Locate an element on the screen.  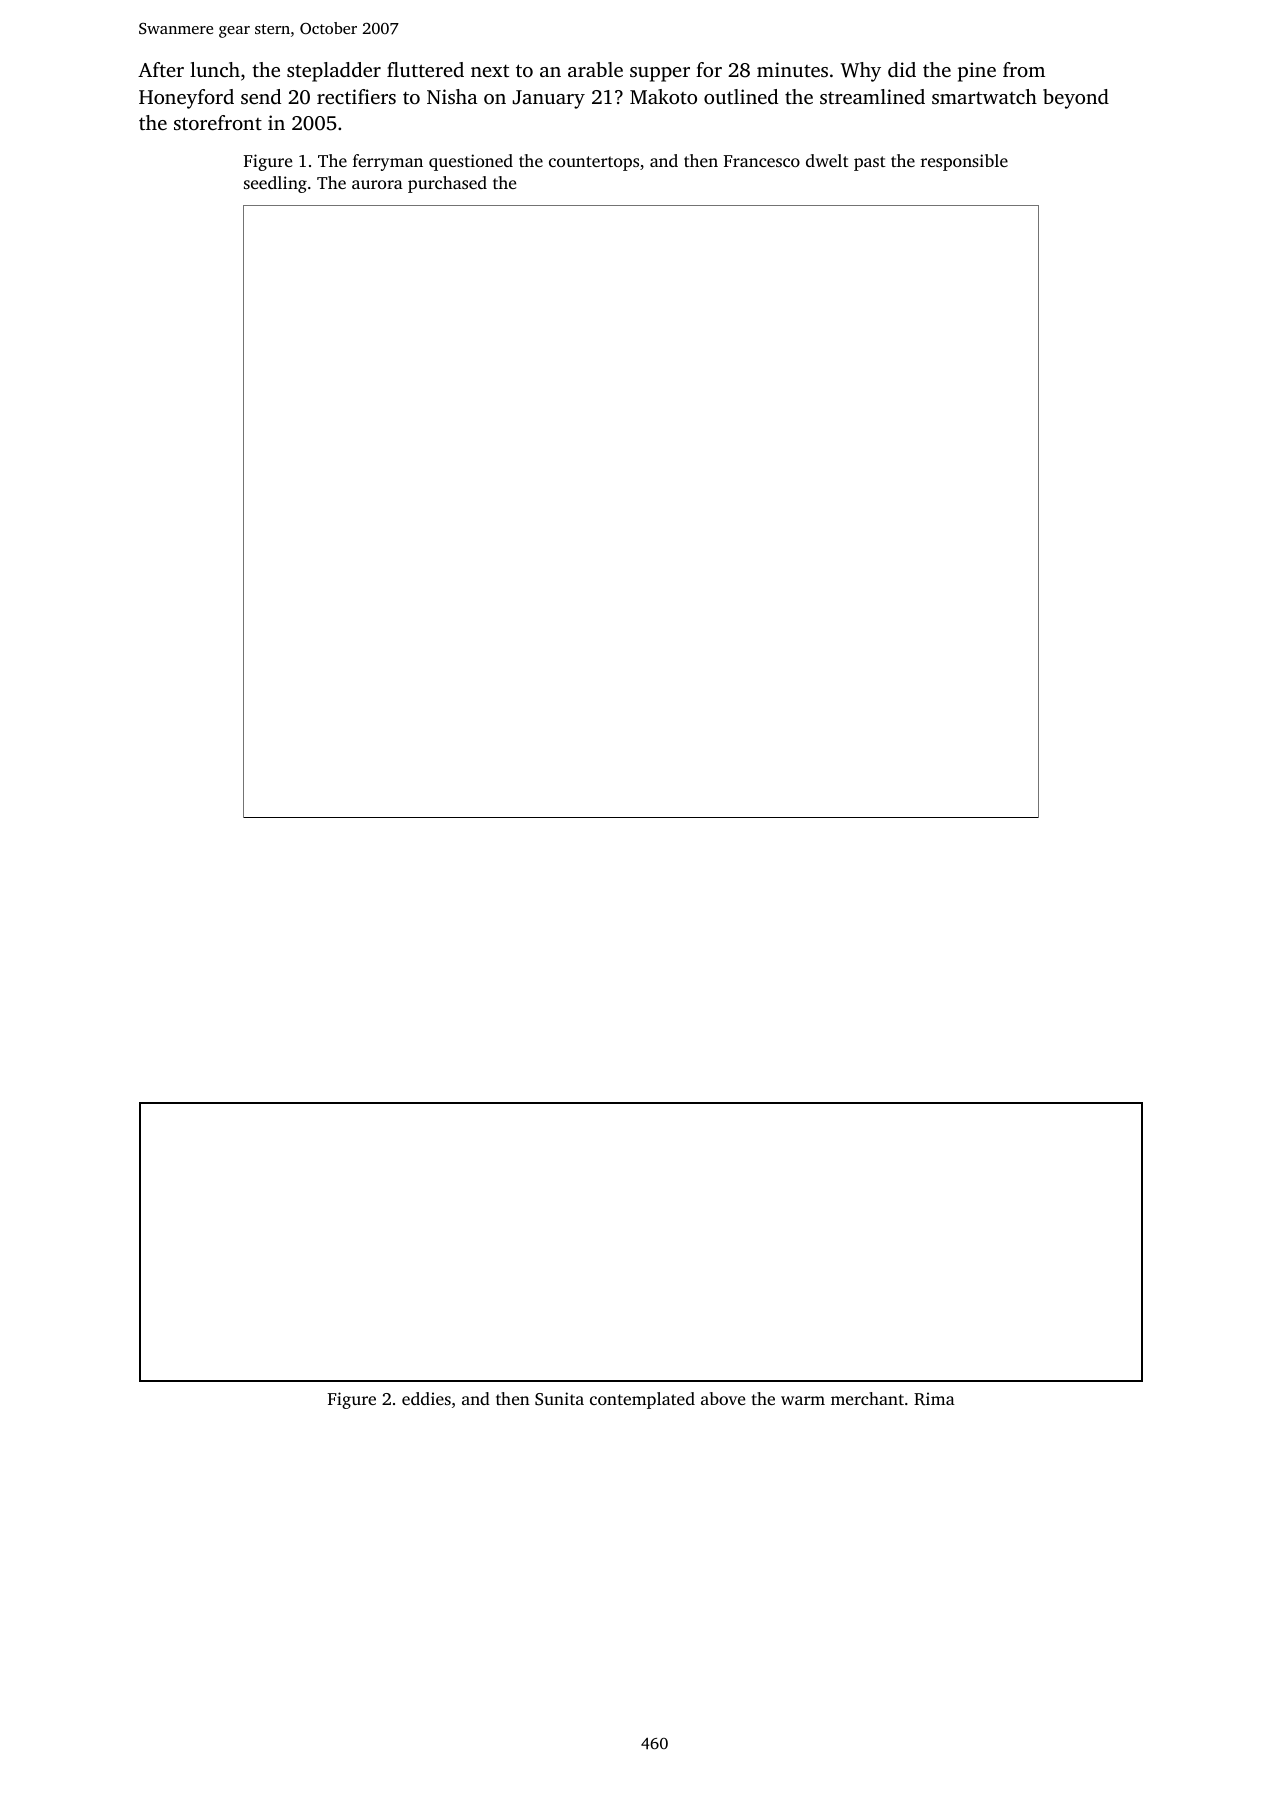
pine is located at coordinates (977, 72).
